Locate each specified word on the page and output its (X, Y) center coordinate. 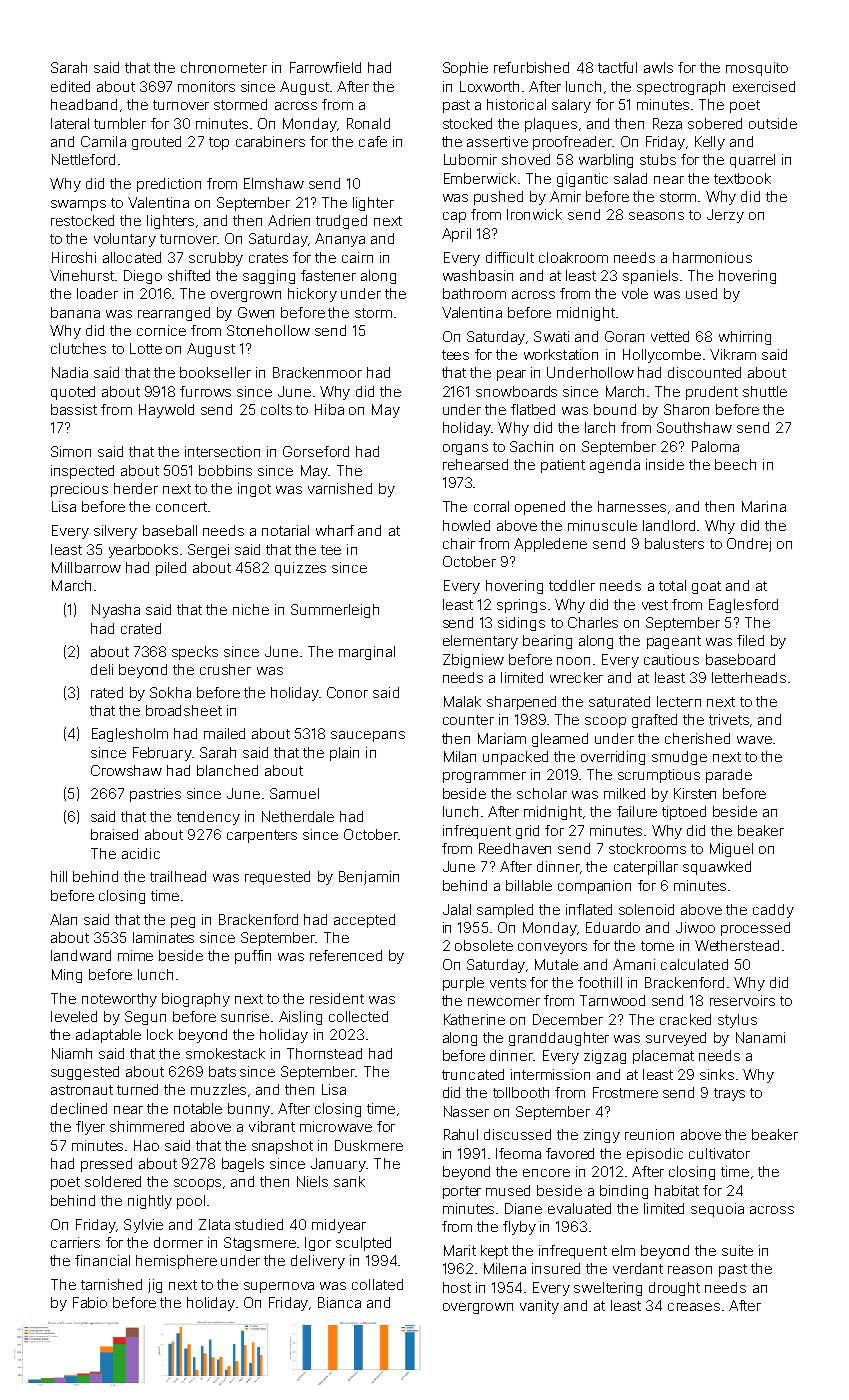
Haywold (166, 411)
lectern (679, 701)
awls (658, 67)
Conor (347, 692)
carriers (75, 1242)
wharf (335, 530)
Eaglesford (743, 606)
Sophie (465, 69)
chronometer (224, 67)
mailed (224, 733)
